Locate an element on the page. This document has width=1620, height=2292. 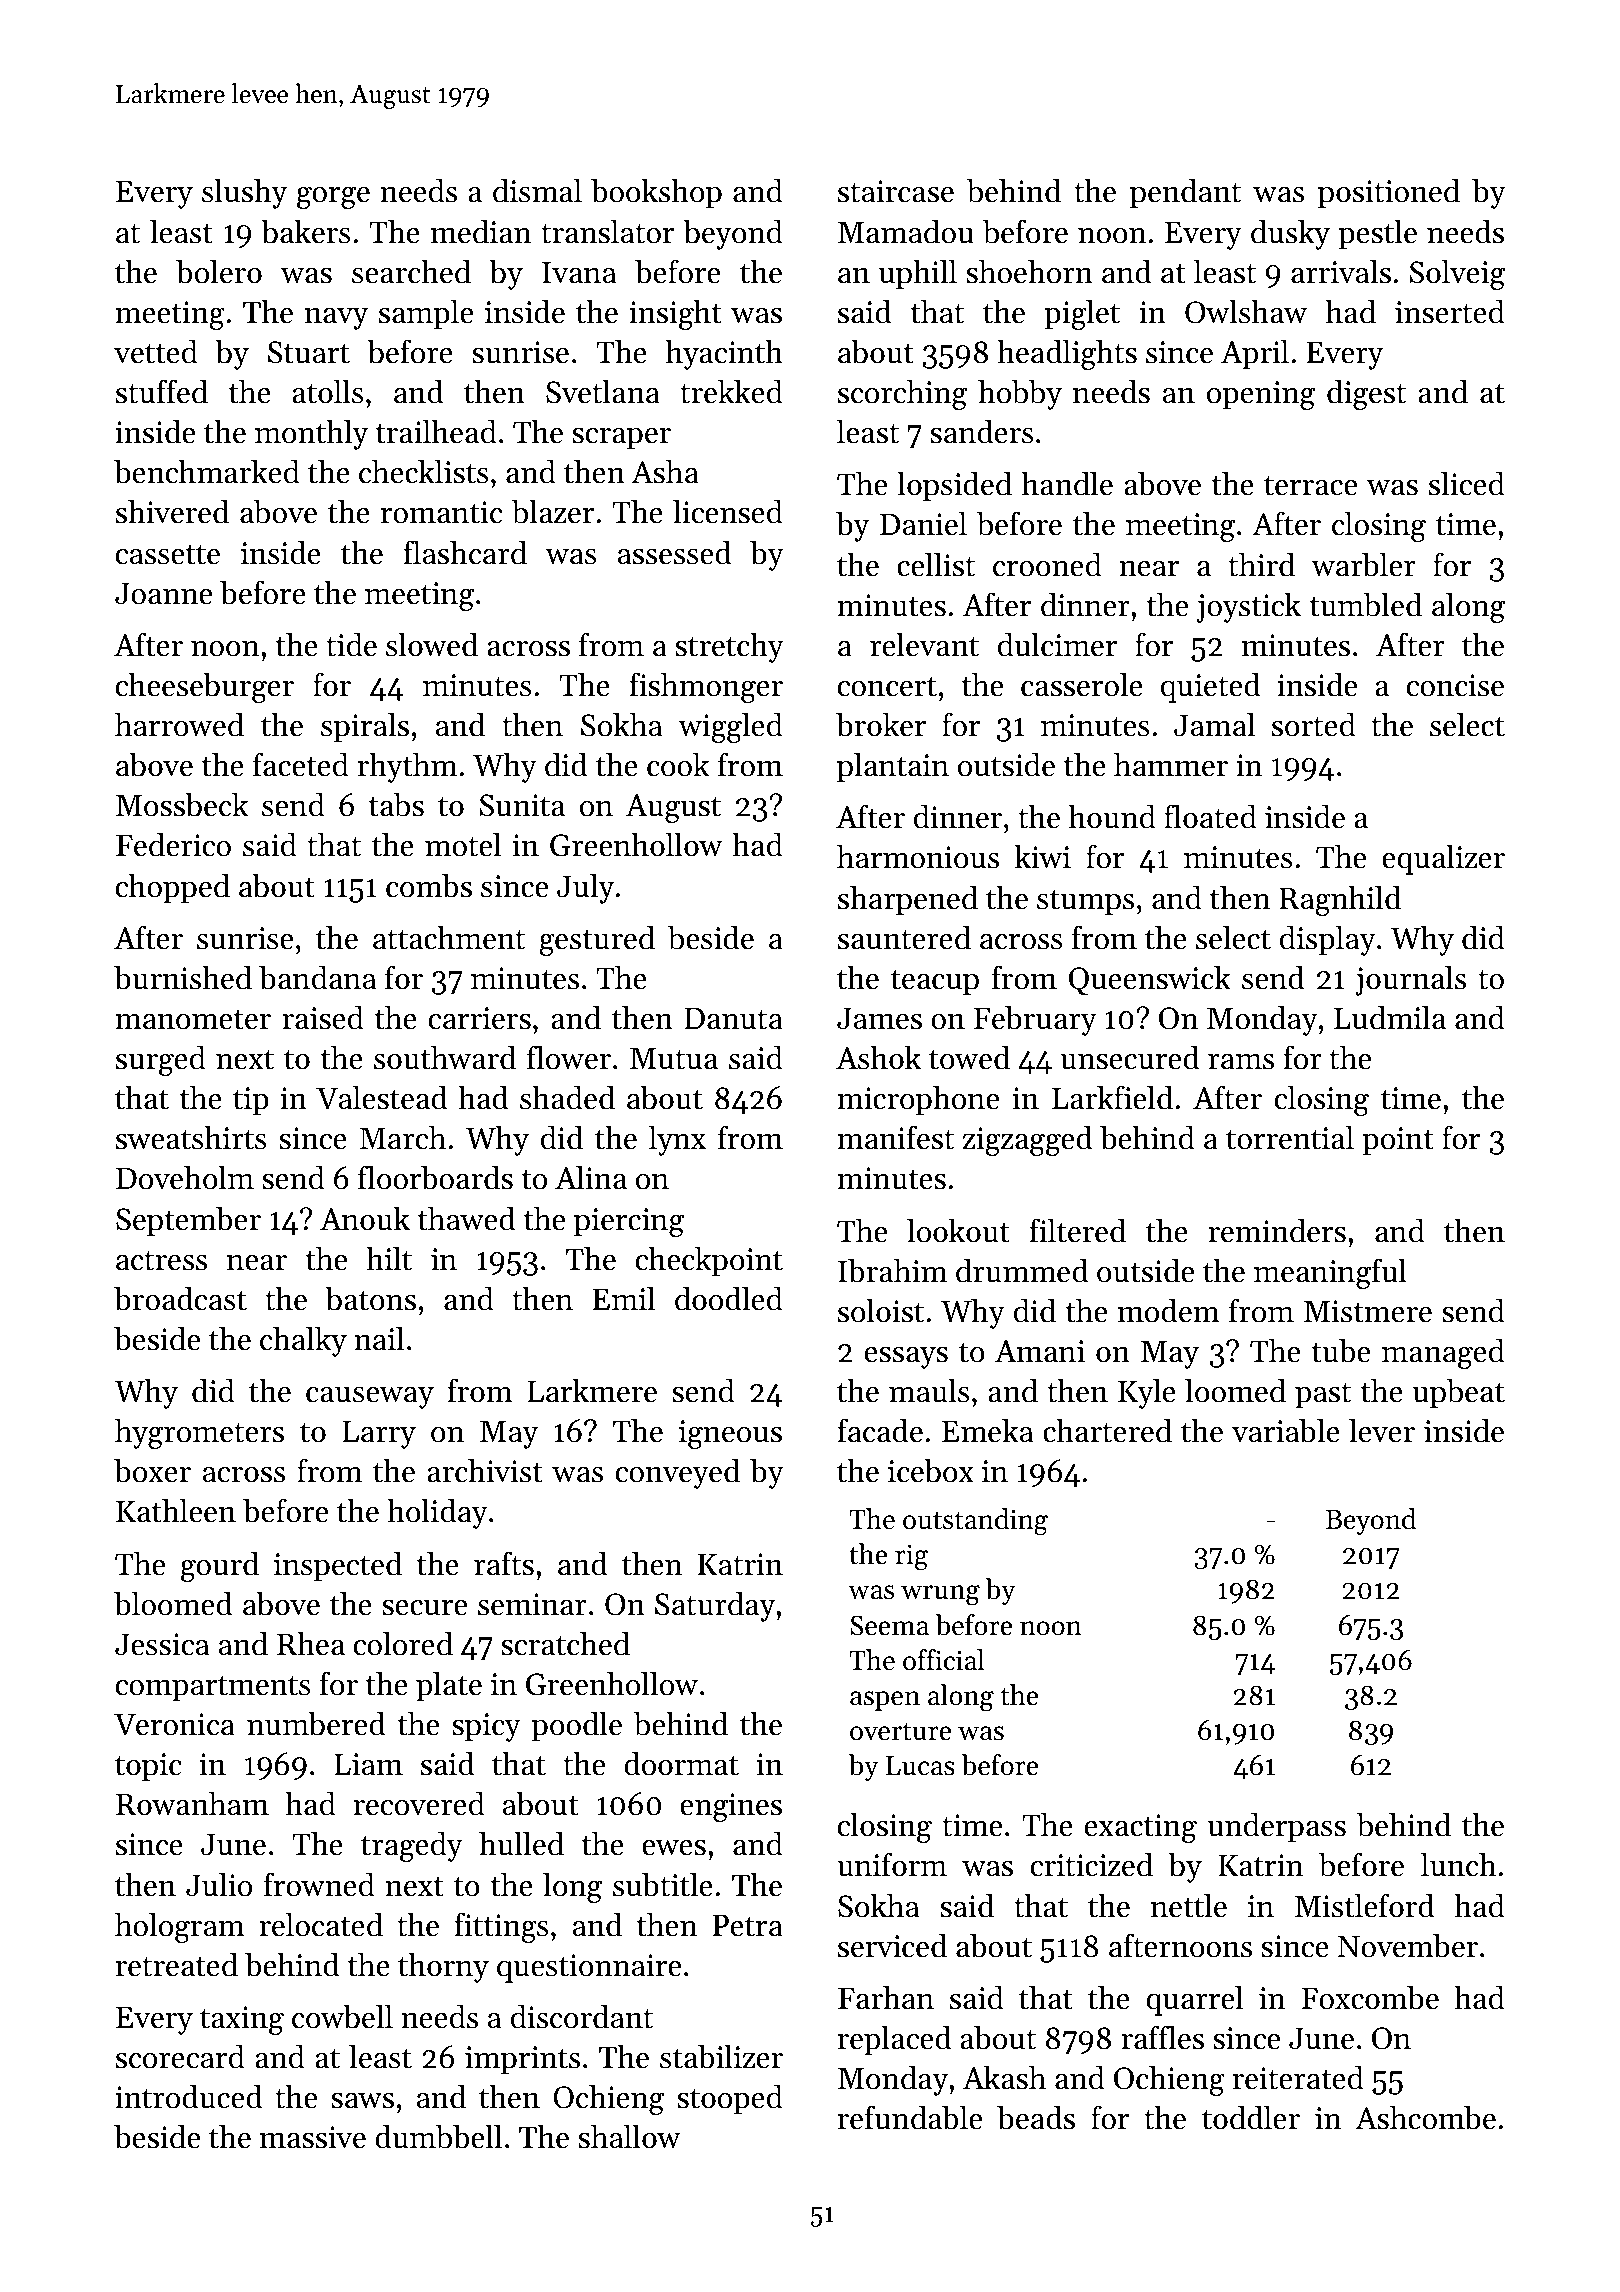
monthly is located at coordinates (311, 434).
